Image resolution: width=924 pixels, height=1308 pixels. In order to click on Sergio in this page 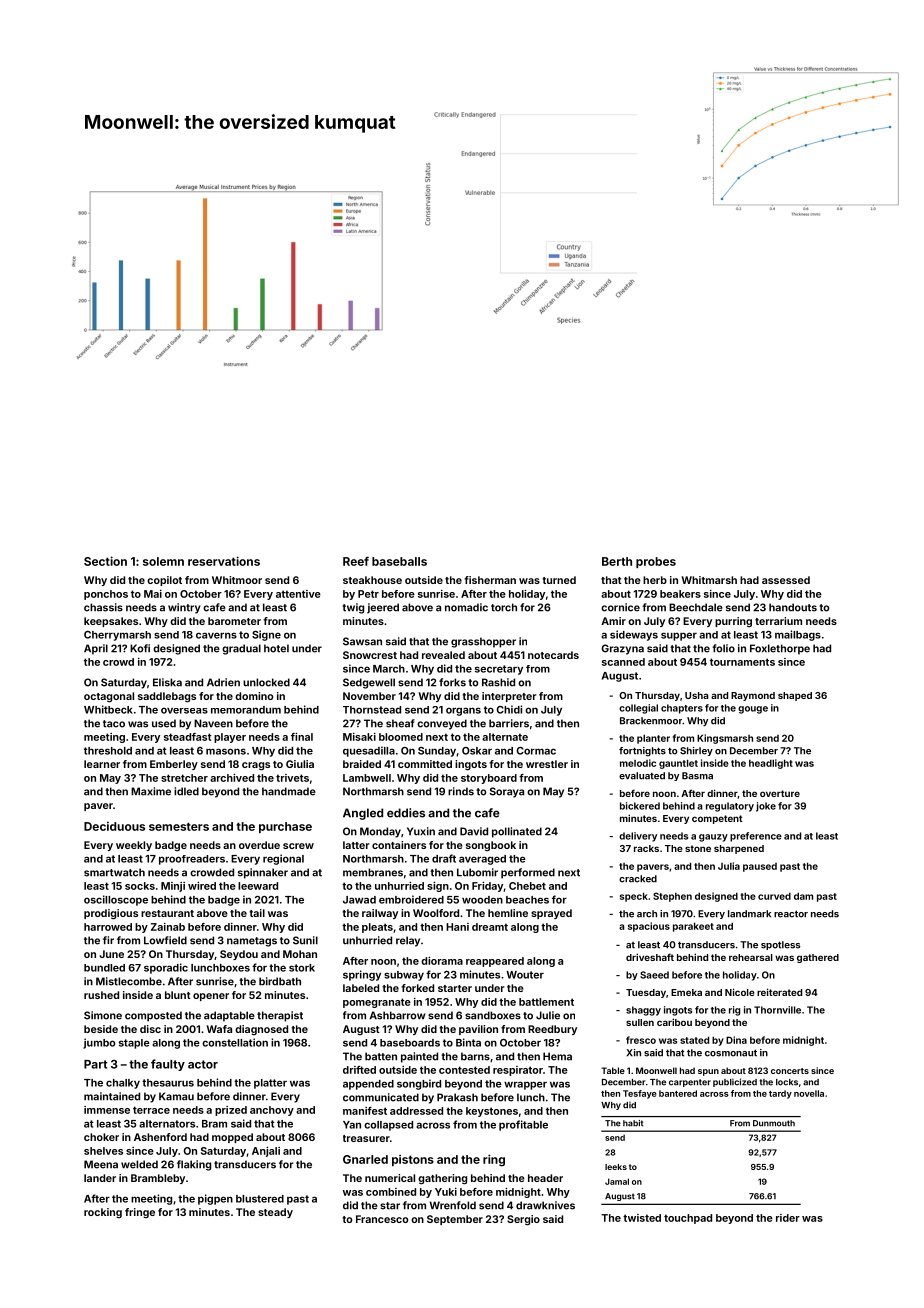, I will do `click(523, 1220)`.
